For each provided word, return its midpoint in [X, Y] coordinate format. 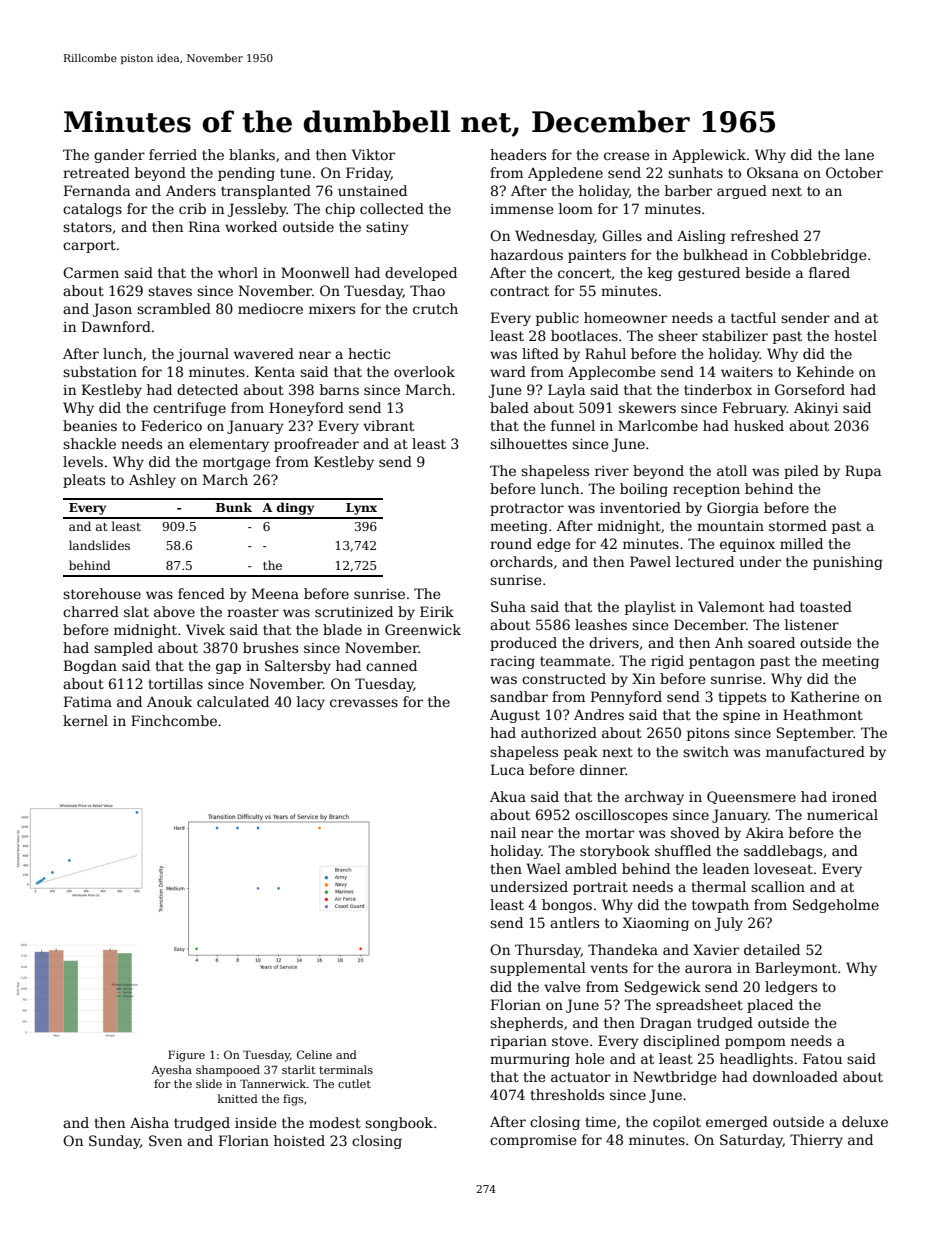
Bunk [234, 507]
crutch [435, 308]
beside [768, 272]
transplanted [266, 192]
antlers [574, 922]
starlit [299, 1069]
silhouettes [528, 443]
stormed [798, 525]
